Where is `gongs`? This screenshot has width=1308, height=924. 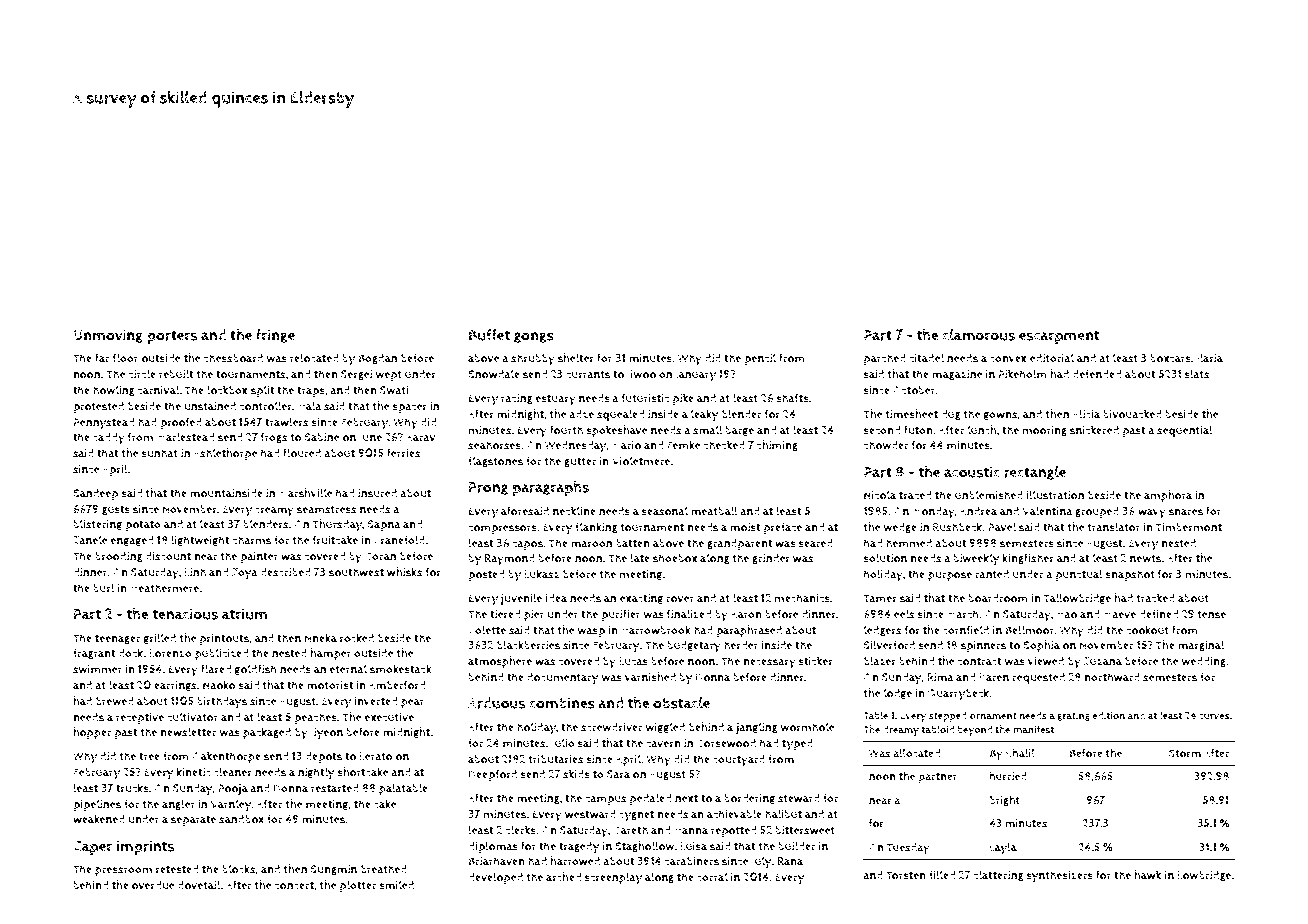 gongs is located at coordinates (534, 337).
